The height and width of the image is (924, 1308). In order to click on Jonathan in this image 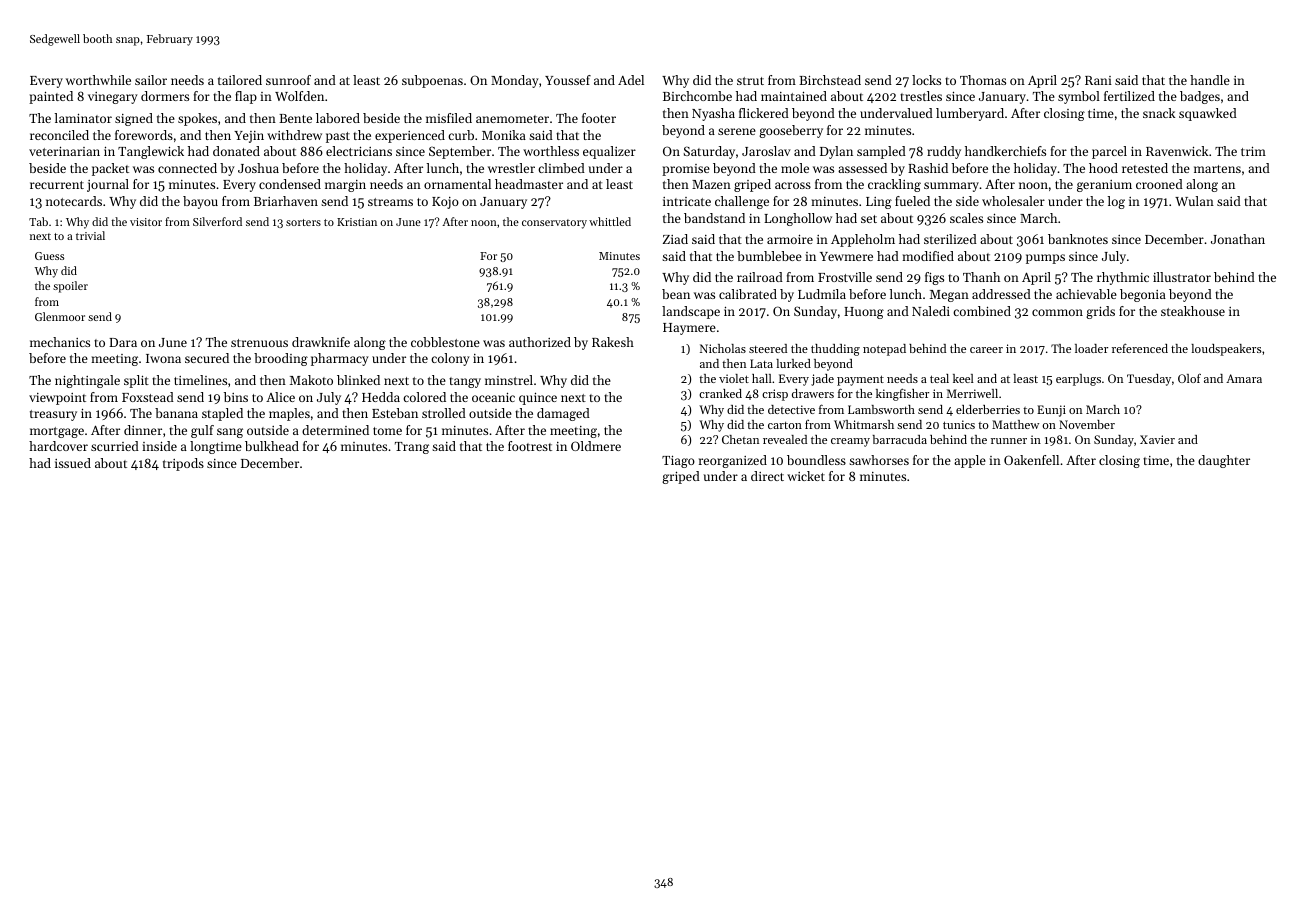, I will do `click(1238, 239)`.
